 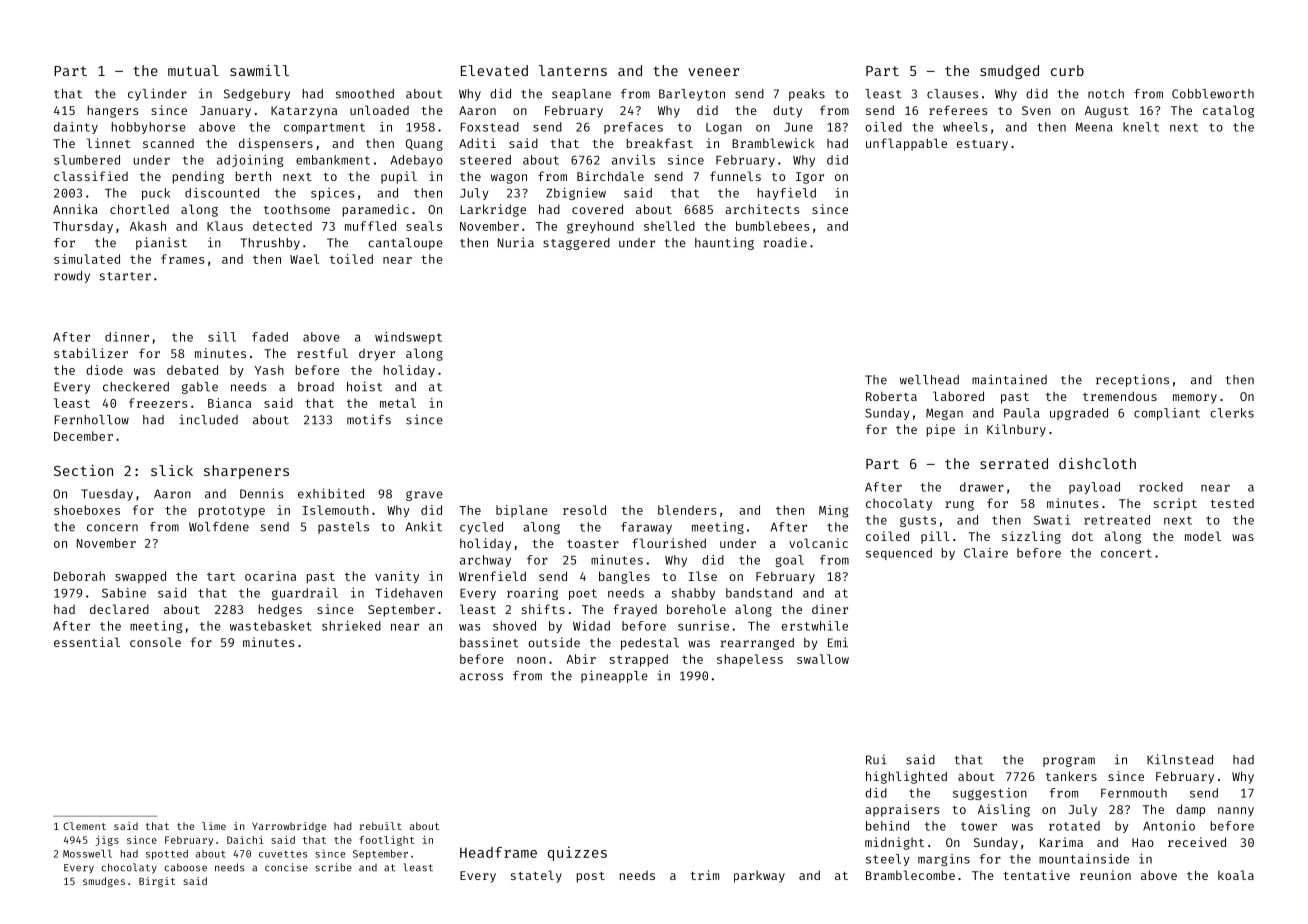 What do you see at coordinates (669, 543) in the page?
I see `flourished` at bounding box center [669, 543].
